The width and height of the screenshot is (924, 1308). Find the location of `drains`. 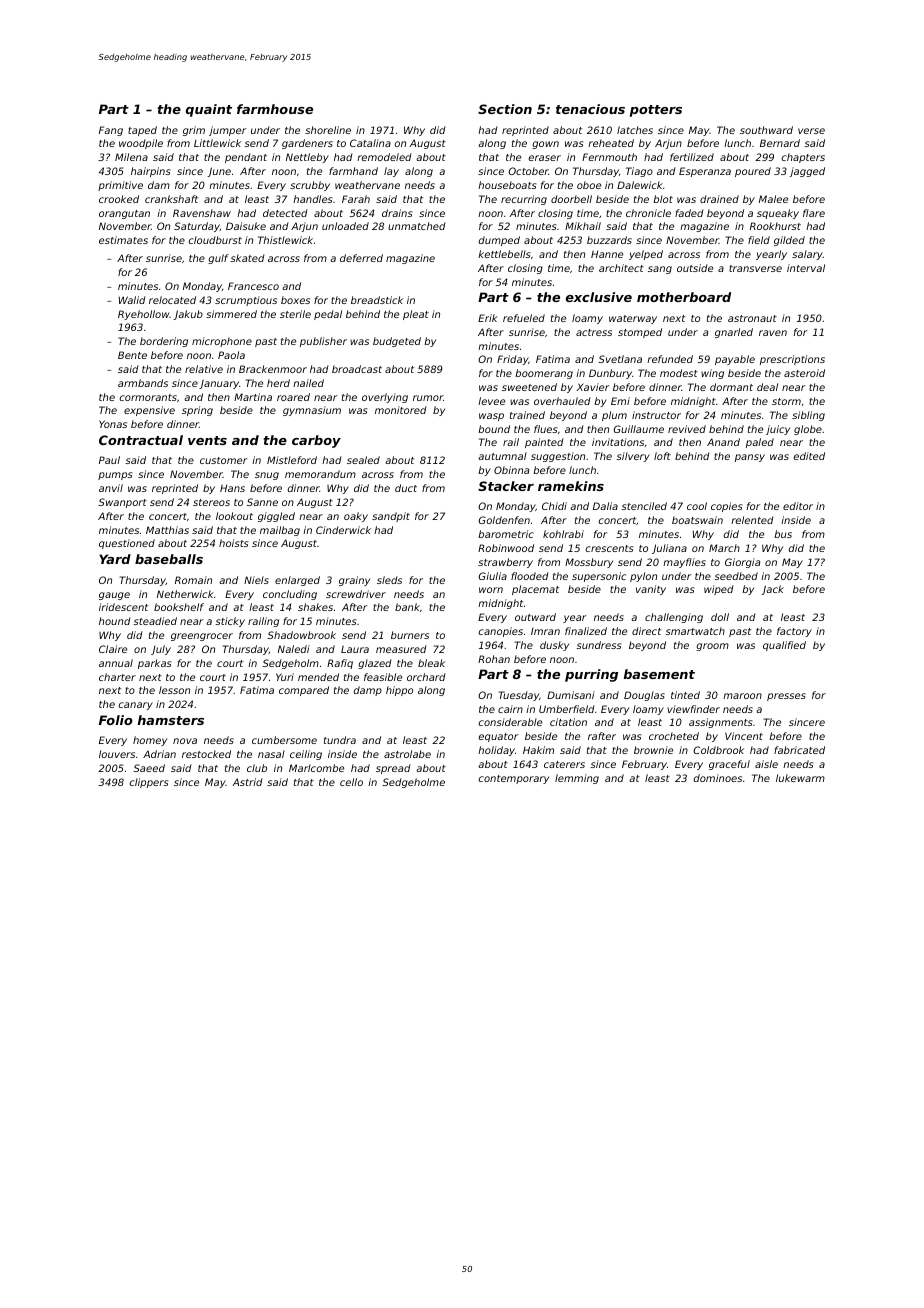

drains is located at coordinates (397, 213).
